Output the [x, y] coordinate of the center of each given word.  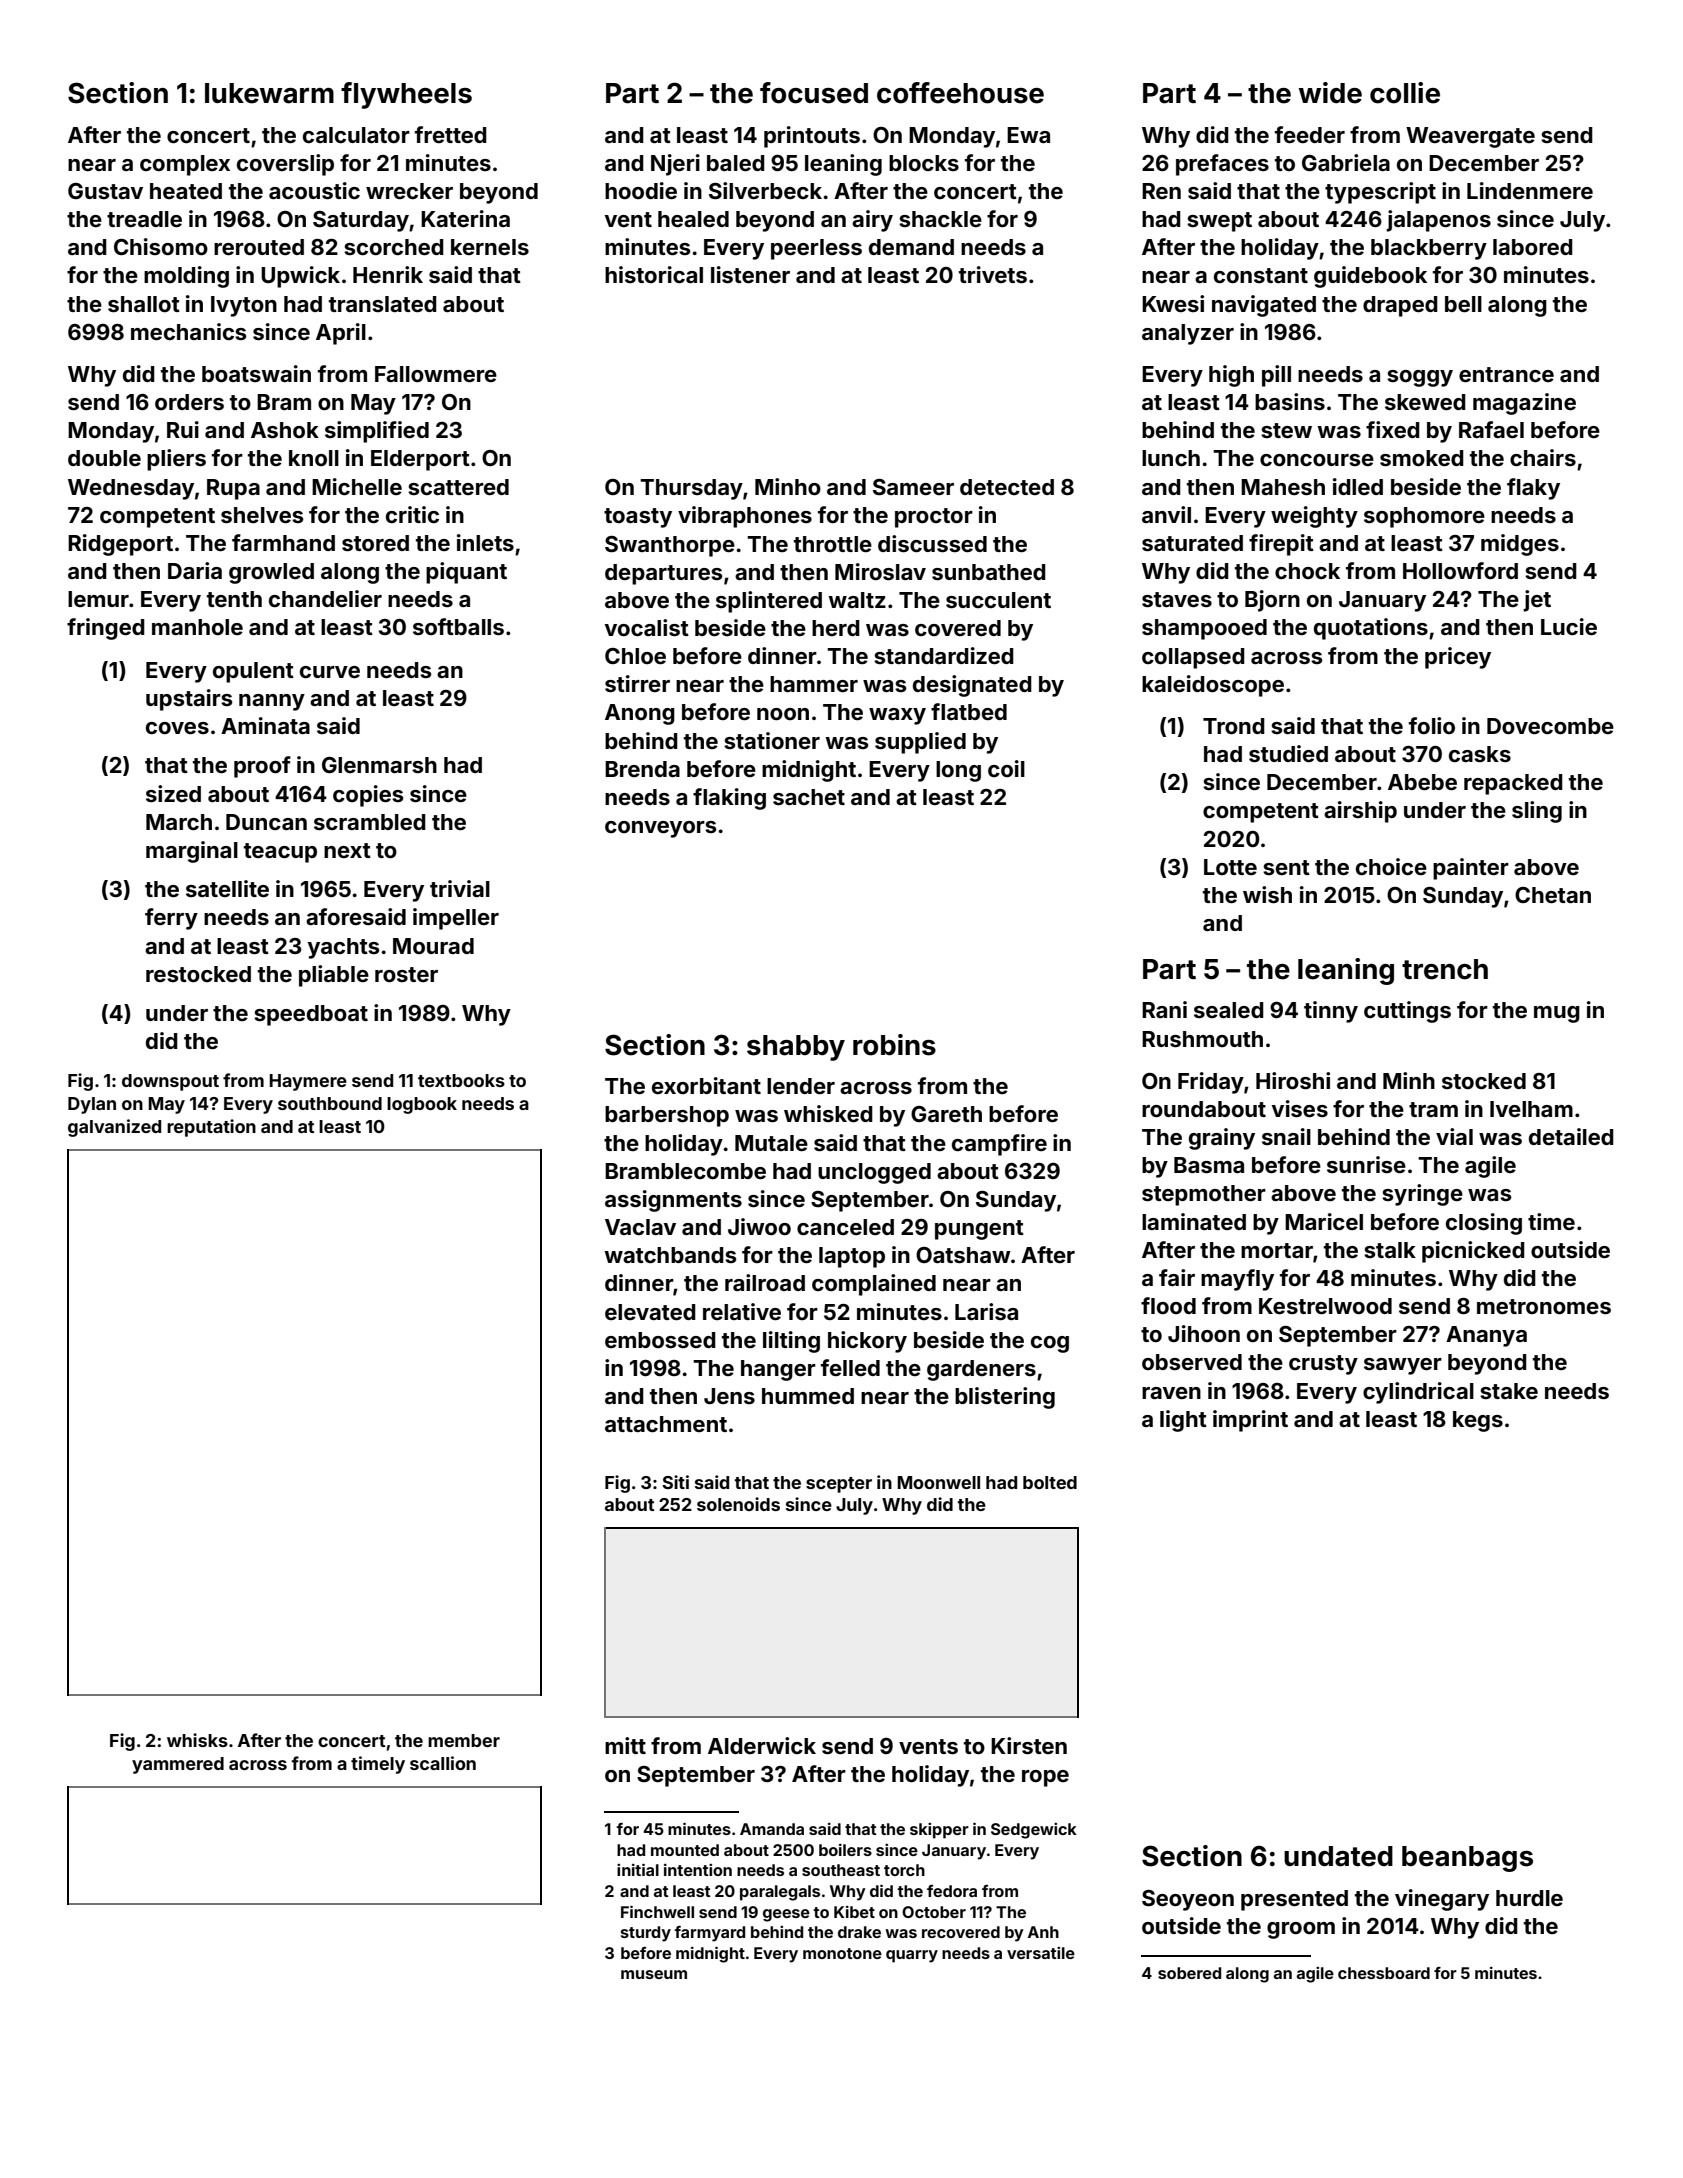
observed [1192, 1362]
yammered [178, 1765]
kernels [490, 247]
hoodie [641, 190]
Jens [729, 1396]
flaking [729, 799]
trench [1445, 969]
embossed [660, 1340]
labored [1533, 247]
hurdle [1529, 1898]
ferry [171, 919]
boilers [845, 1850]
